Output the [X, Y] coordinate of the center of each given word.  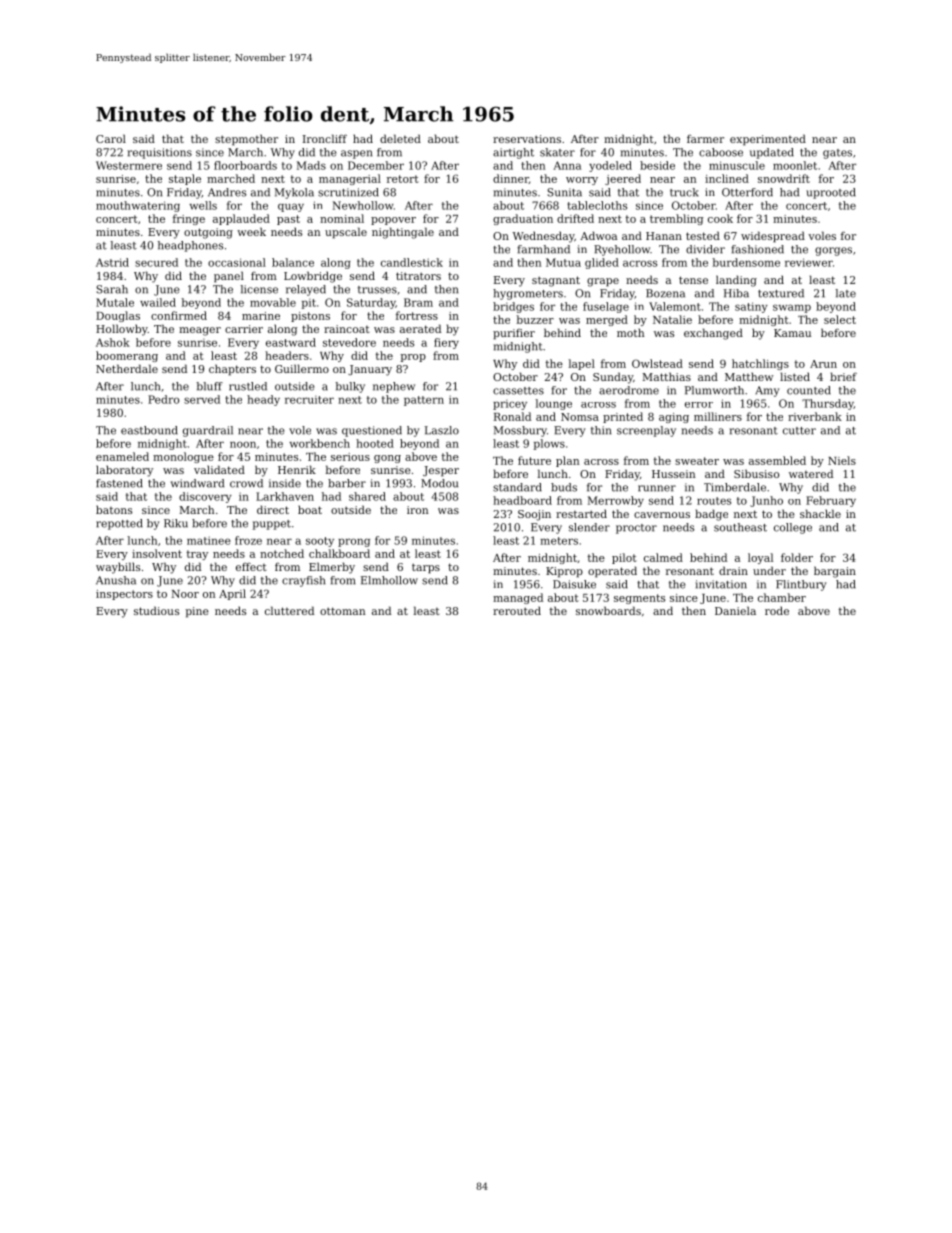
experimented [768, 140]
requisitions [160, 153]
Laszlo [442, 430]
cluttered [289, 610]
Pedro [163, 399]
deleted [400, 138]
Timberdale [735, 487]
